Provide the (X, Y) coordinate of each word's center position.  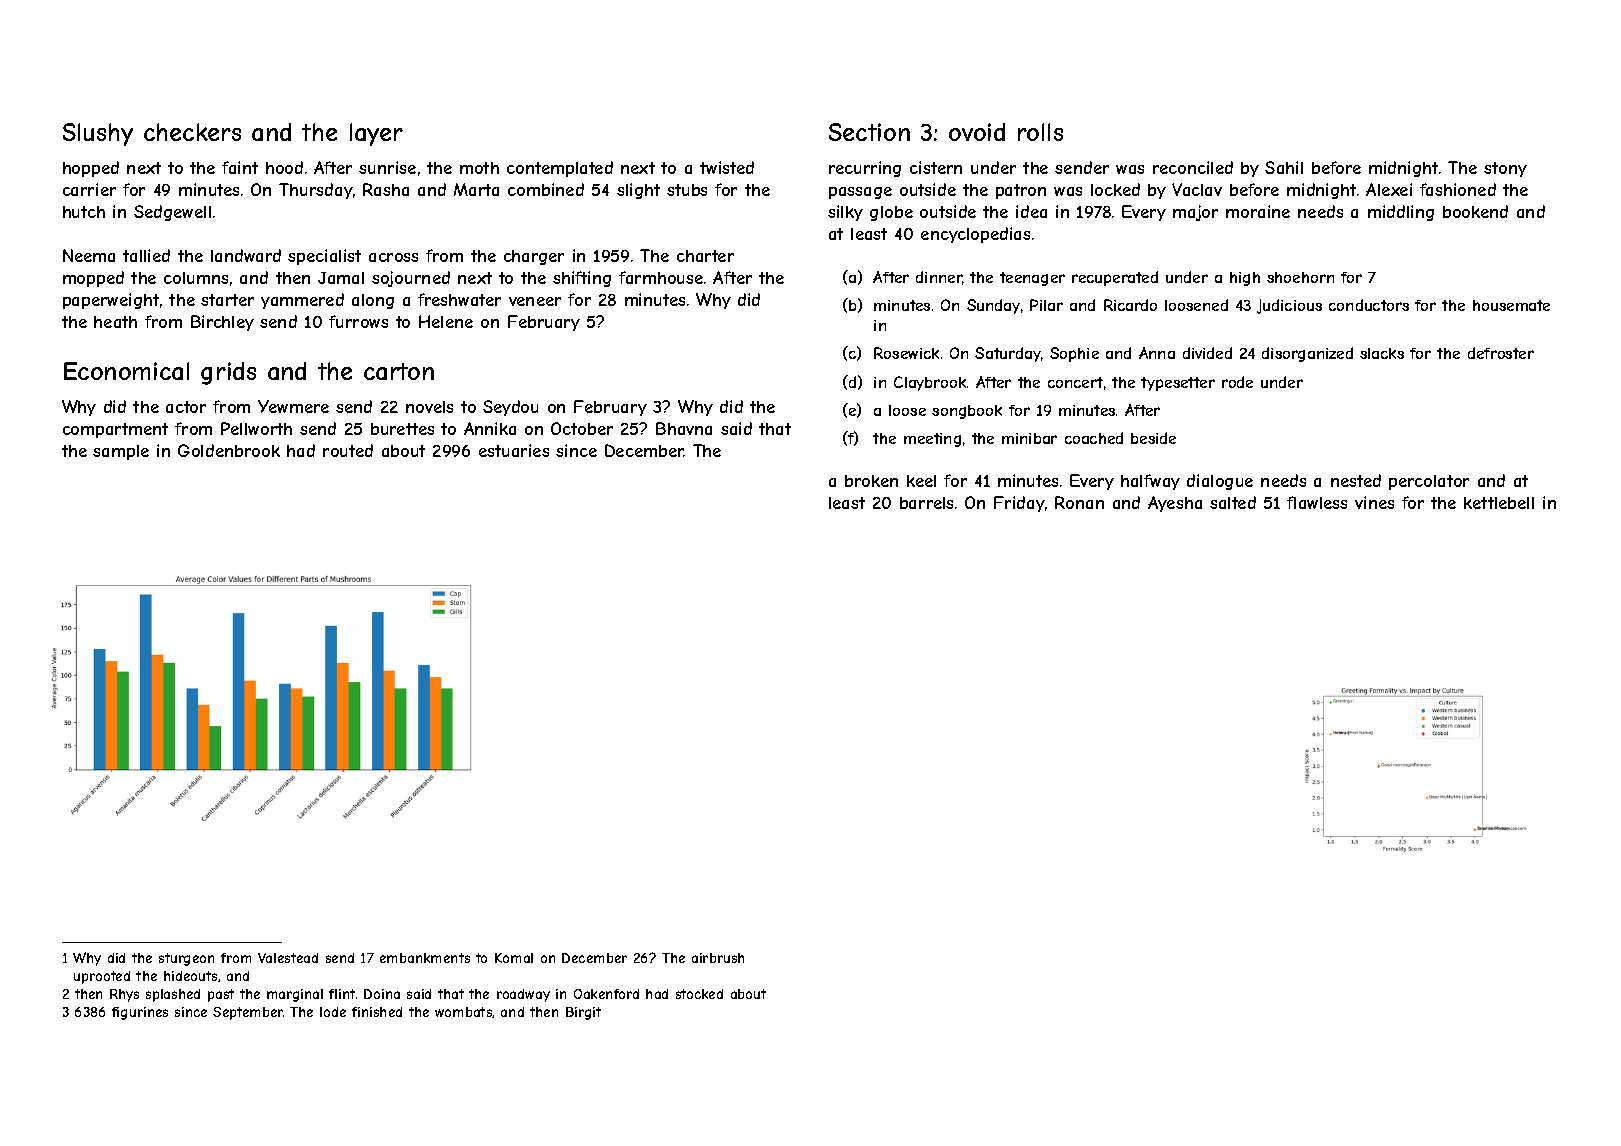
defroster (1501, 353)
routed (348, 450)
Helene (446, 321)
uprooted (102, 977)
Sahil (1284, 167)
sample (121, 452)
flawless (1317, 502)
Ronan (1079, 502)
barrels (926, 503)
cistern (936, 167)
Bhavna (684, 428)
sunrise (387, 167)
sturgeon (186, 959)
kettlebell (1499, 503)
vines (1374, 502)
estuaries (514, 450)
